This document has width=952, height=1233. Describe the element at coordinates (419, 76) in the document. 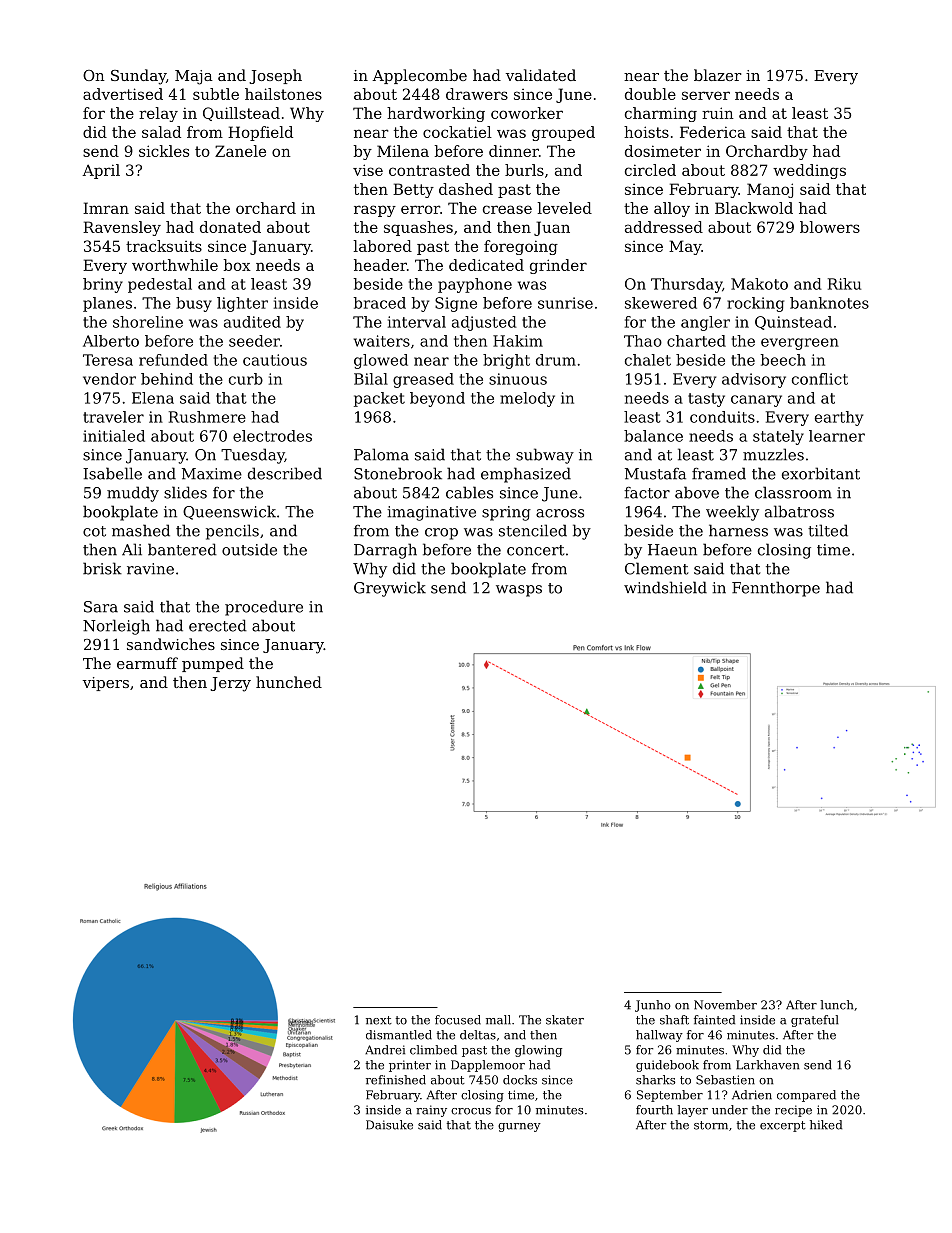

I see `Applecombe` at that location.
